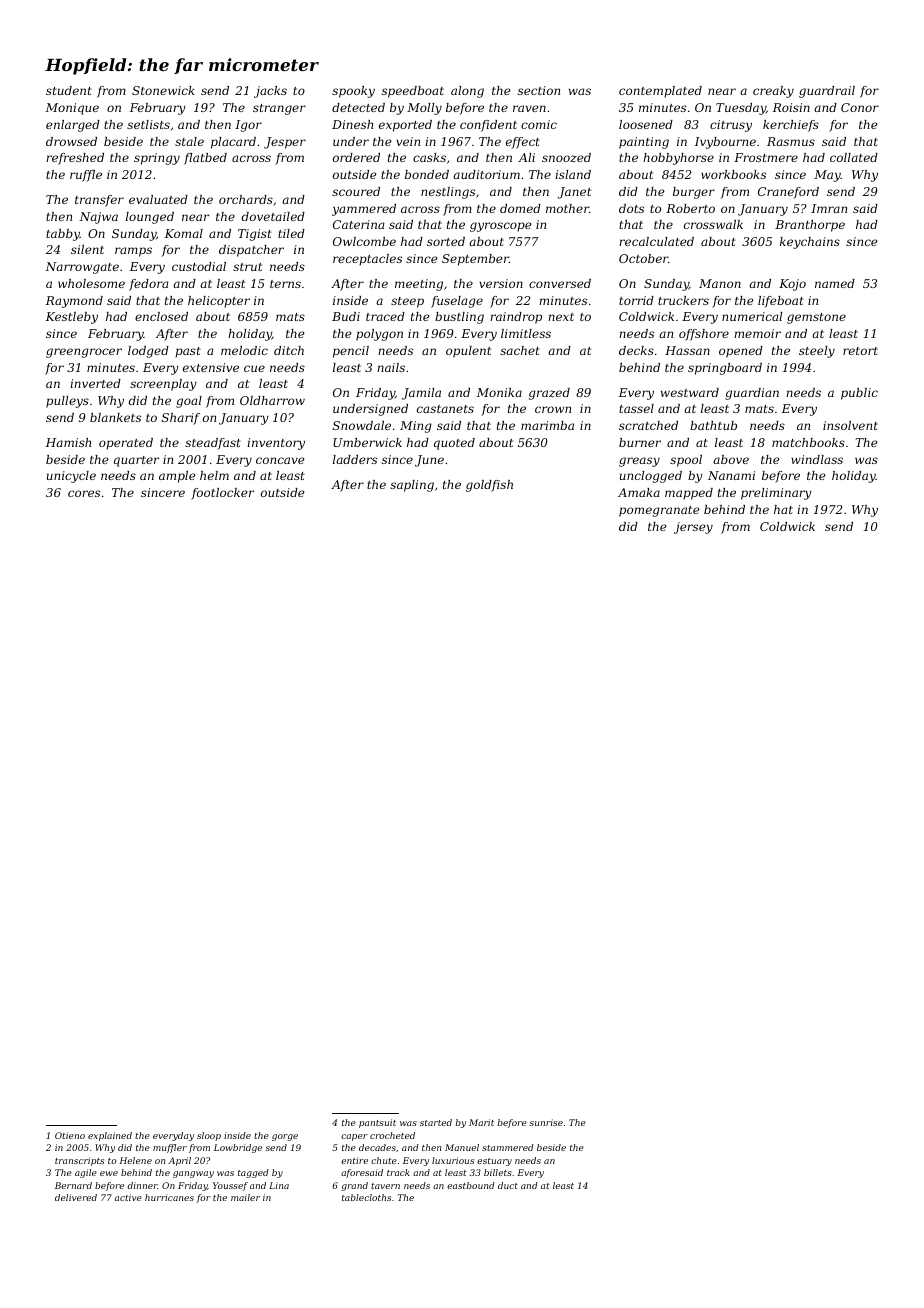 The height and width of the image is (1308, 924). I want to click on preliminary, so click(776, 494).
